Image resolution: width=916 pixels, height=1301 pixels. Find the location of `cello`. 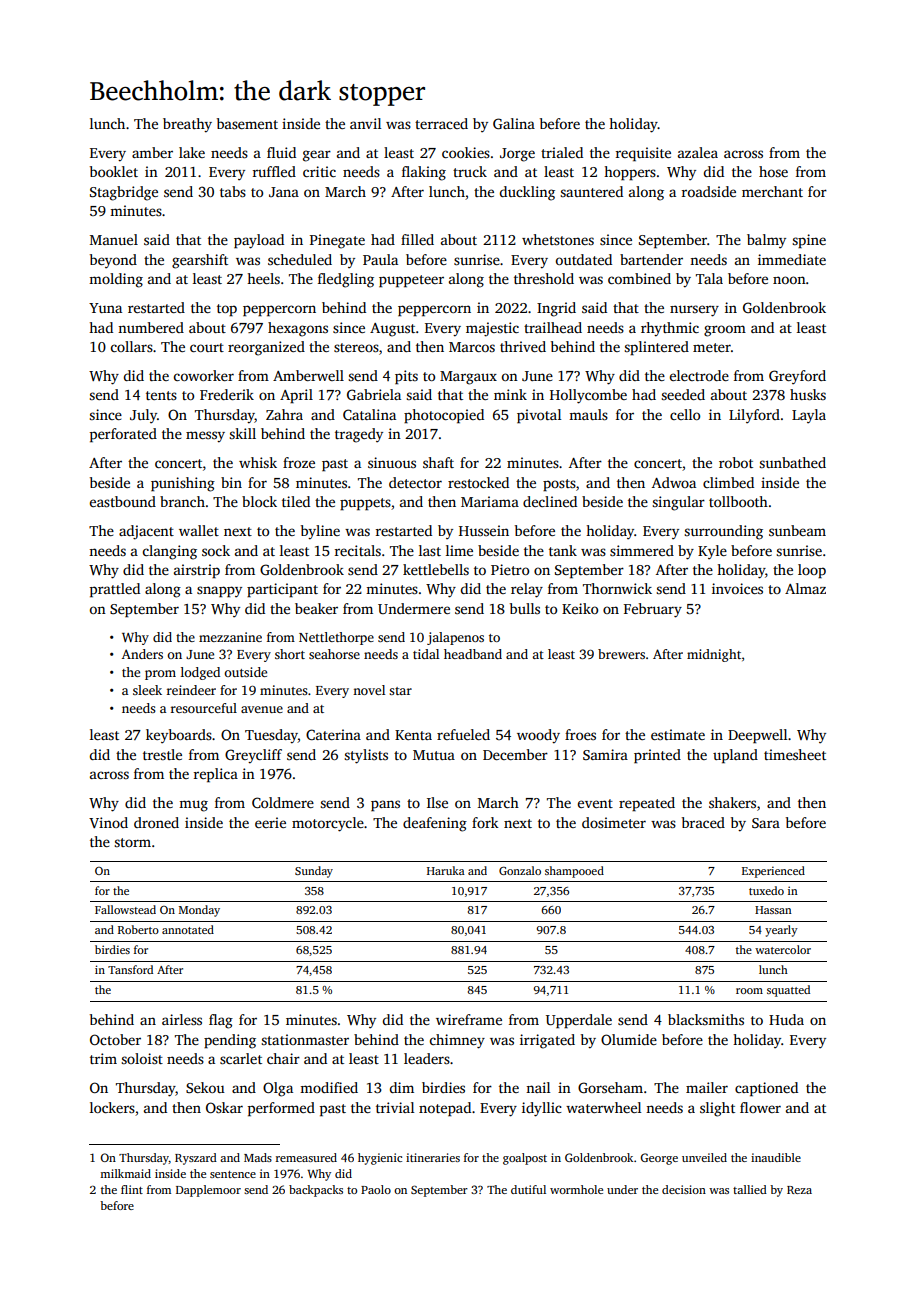

cello is located at coordinates (685, 414).
